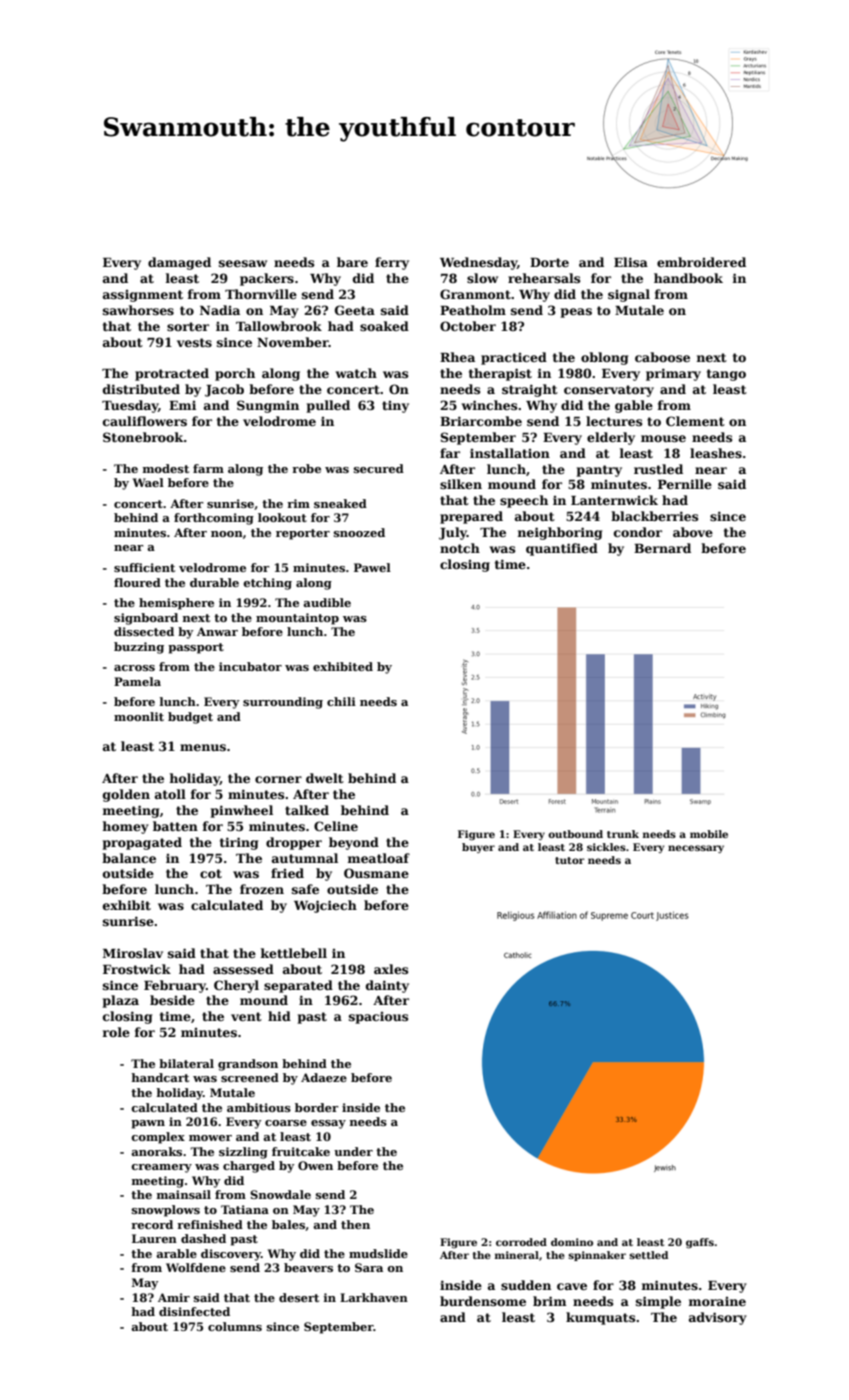 Image resolution: width=849 pixels, height=1400 pixels. Describe the element at coordinates (384, 326) in the page. I see `soaked` at that location.
